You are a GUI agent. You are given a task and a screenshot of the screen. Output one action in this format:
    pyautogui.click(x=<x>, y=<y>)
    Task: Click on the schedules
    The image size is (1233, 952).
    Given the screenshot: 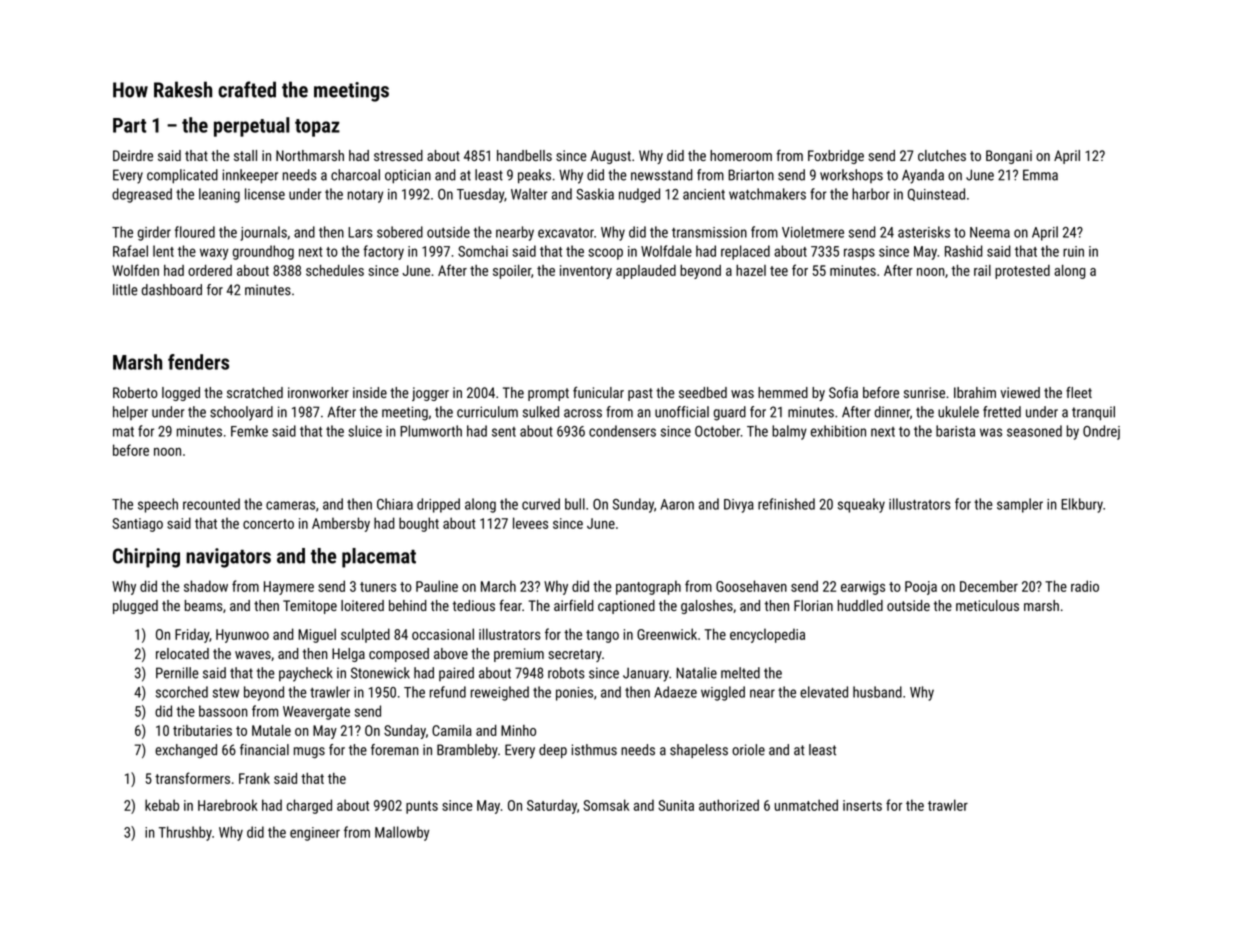 What is the action you would take?
    pyautogui.click(x=335, y=270)
